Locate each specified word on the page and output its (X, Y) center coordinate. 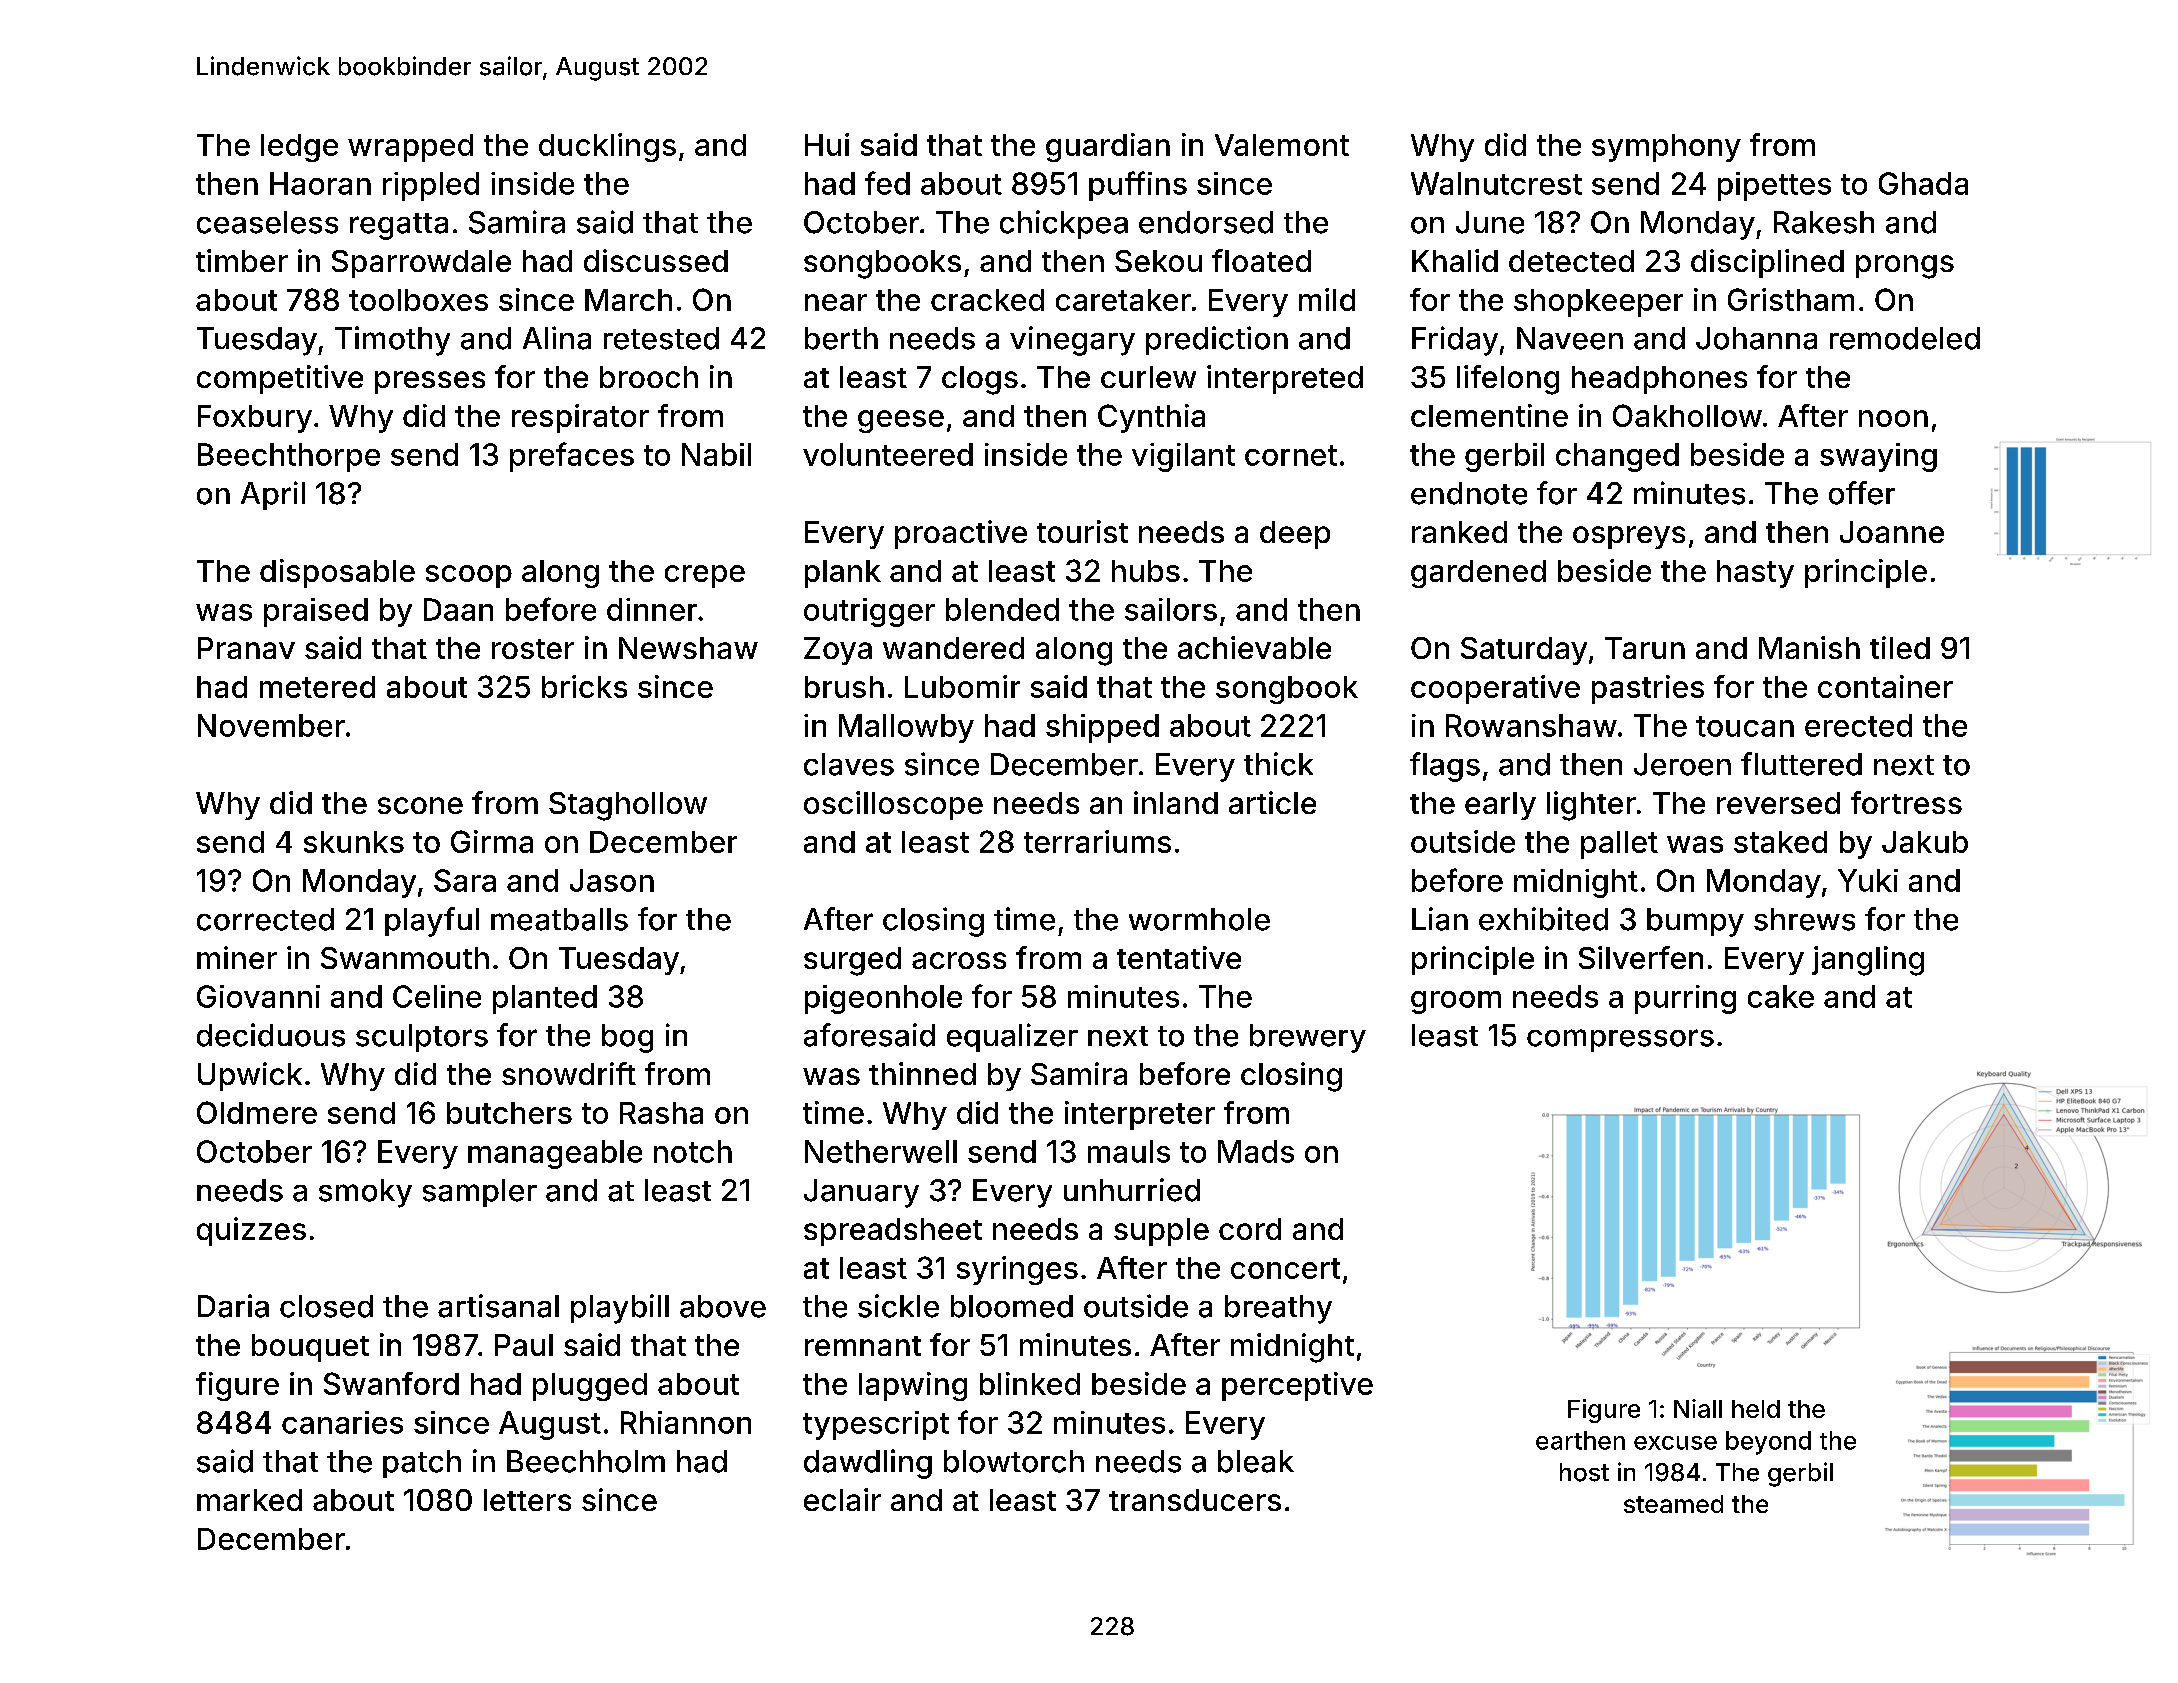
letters (527, 1500)
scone (420, 805)
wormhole (1199, 919)
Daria (233, 1306)
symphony (1666, 148)
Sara (465, 880)
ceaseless (267, 222)
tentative (1179, 957)
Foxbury (255, 419)
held (1756, 1409)
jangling (1868, 961)
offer (1862, 493)
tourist (1082, 531)
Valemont (1282, 145)
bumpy (1695, 922)
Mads (1256, 1151)
